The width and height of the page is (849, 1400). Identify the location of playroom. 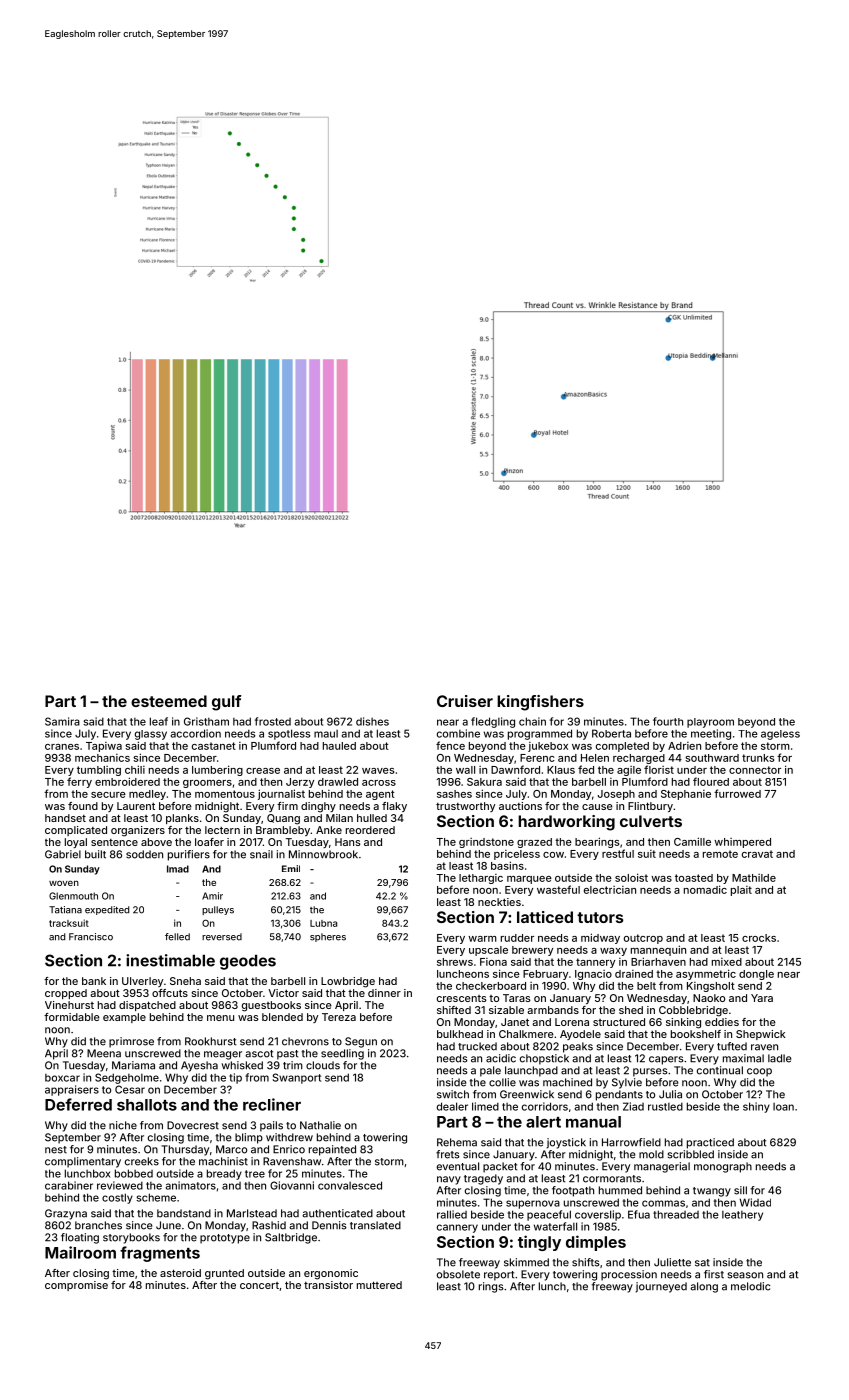
(710, 723).
